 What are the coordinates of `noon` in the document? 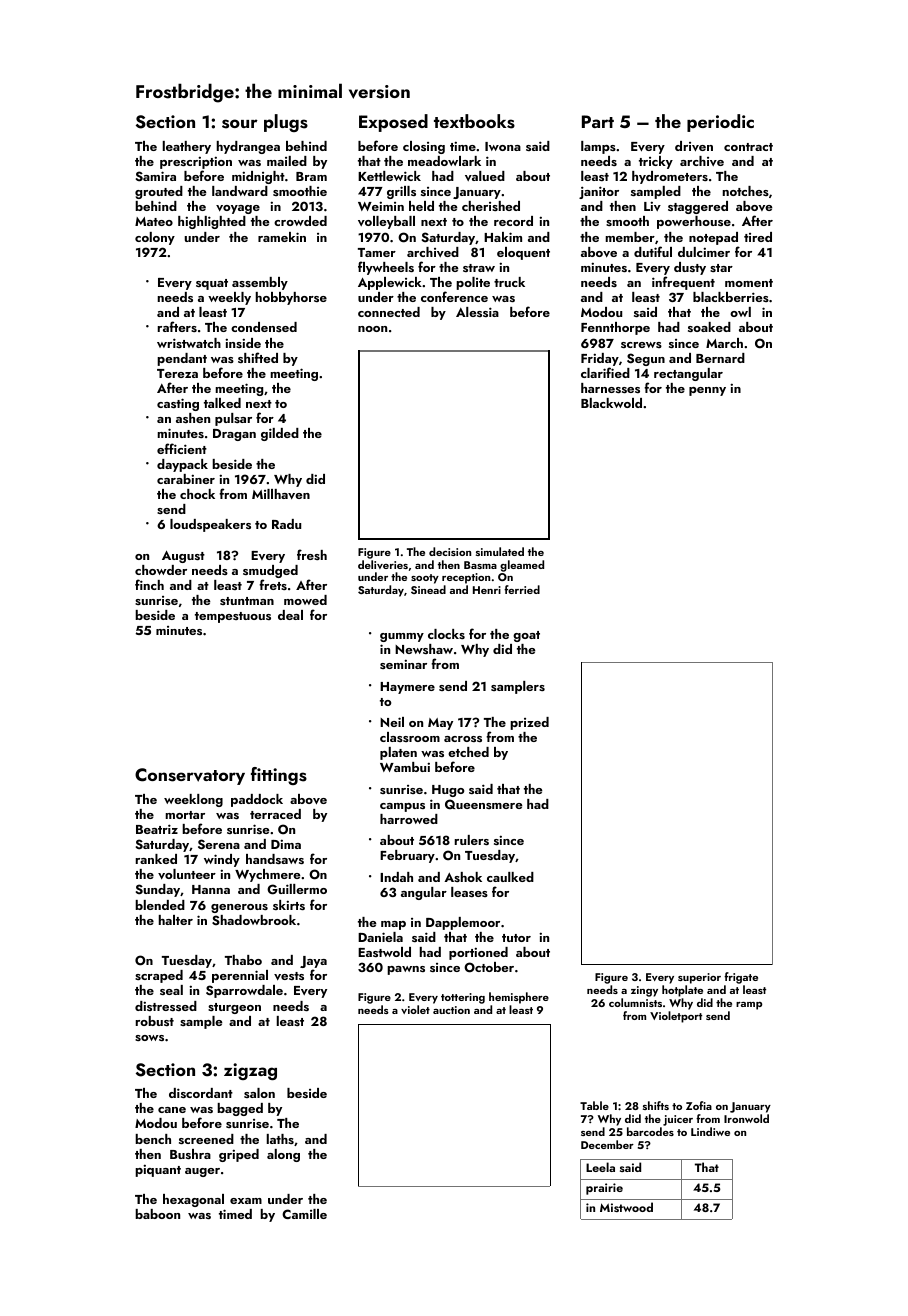 It's located at (372, 329).
